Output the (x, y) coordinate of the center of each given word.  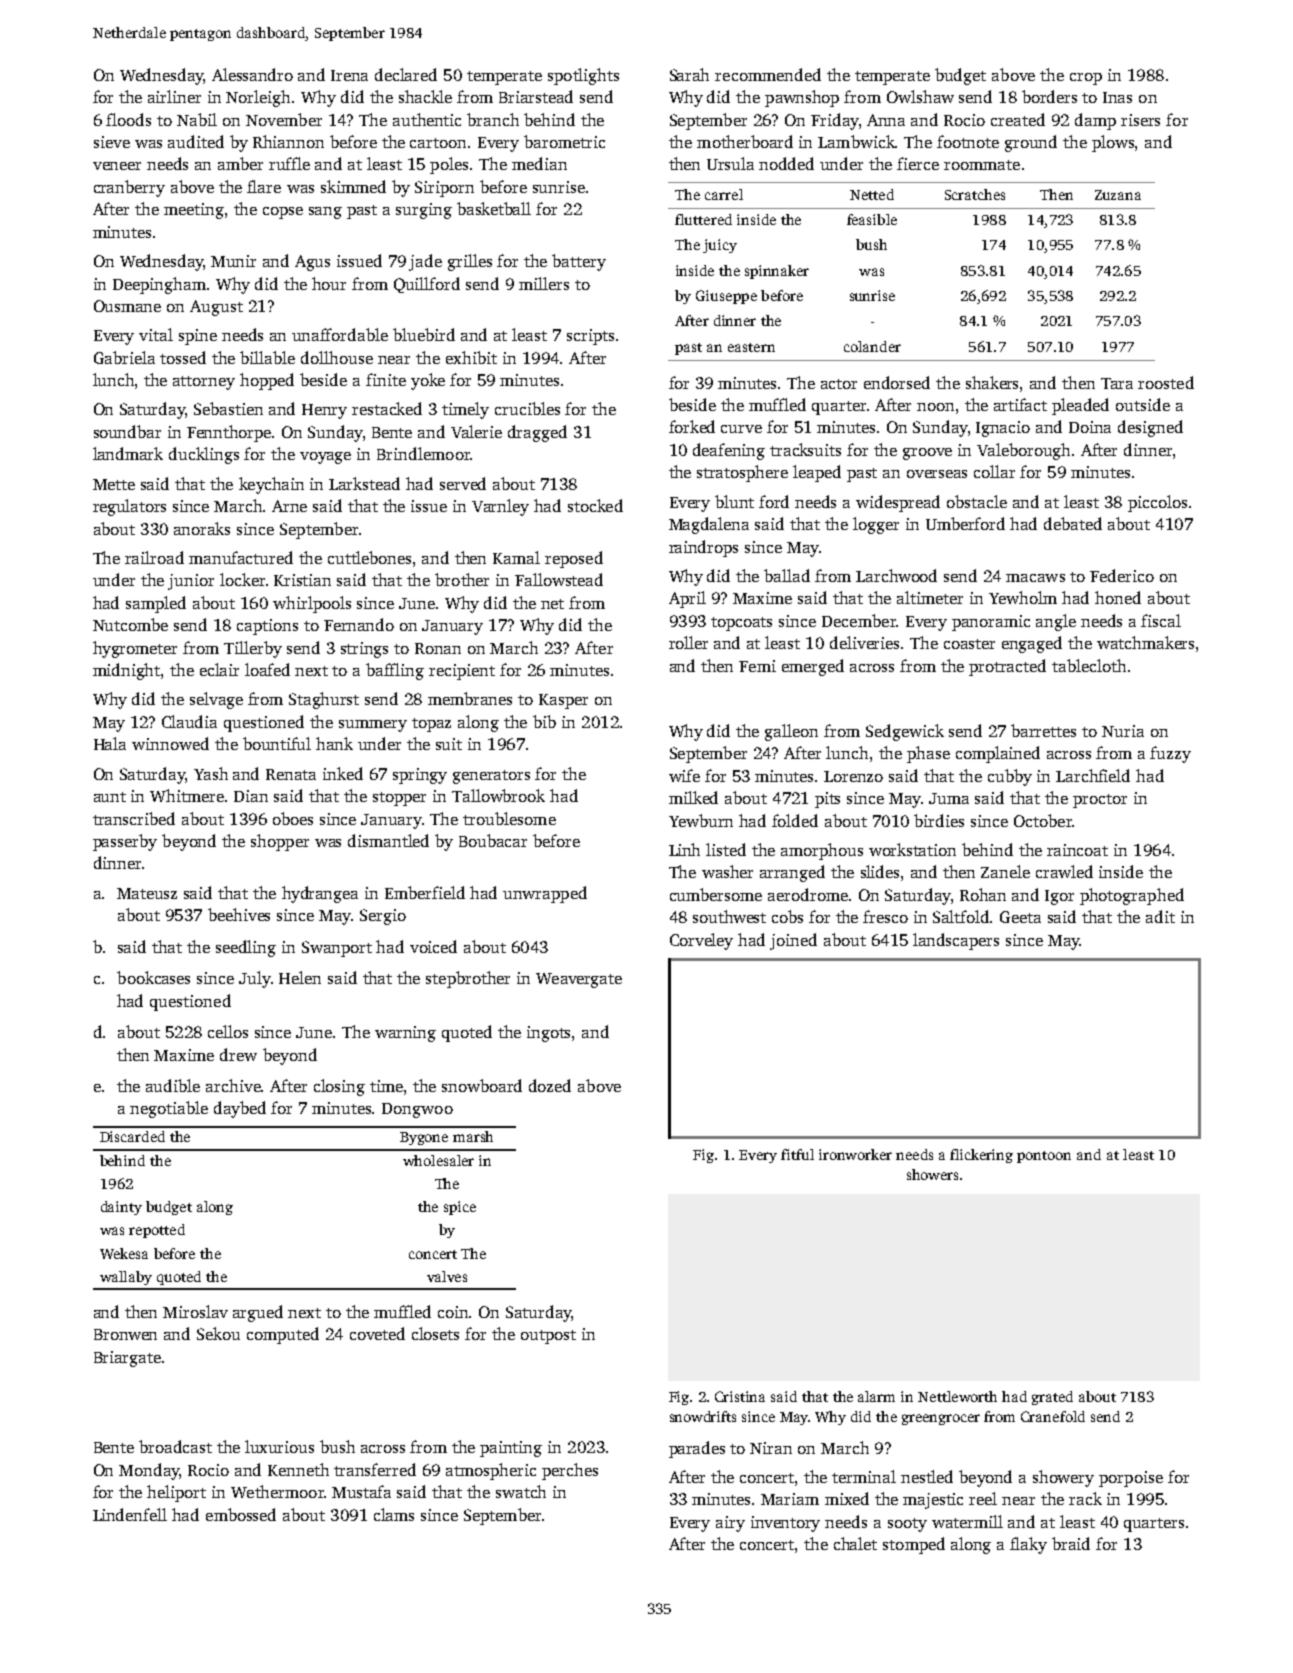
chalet (855, 1543)
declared (406, 74)
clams (394, 1514)
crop (1086, 79)
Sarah (689, 74)
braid (1071, 1543)
